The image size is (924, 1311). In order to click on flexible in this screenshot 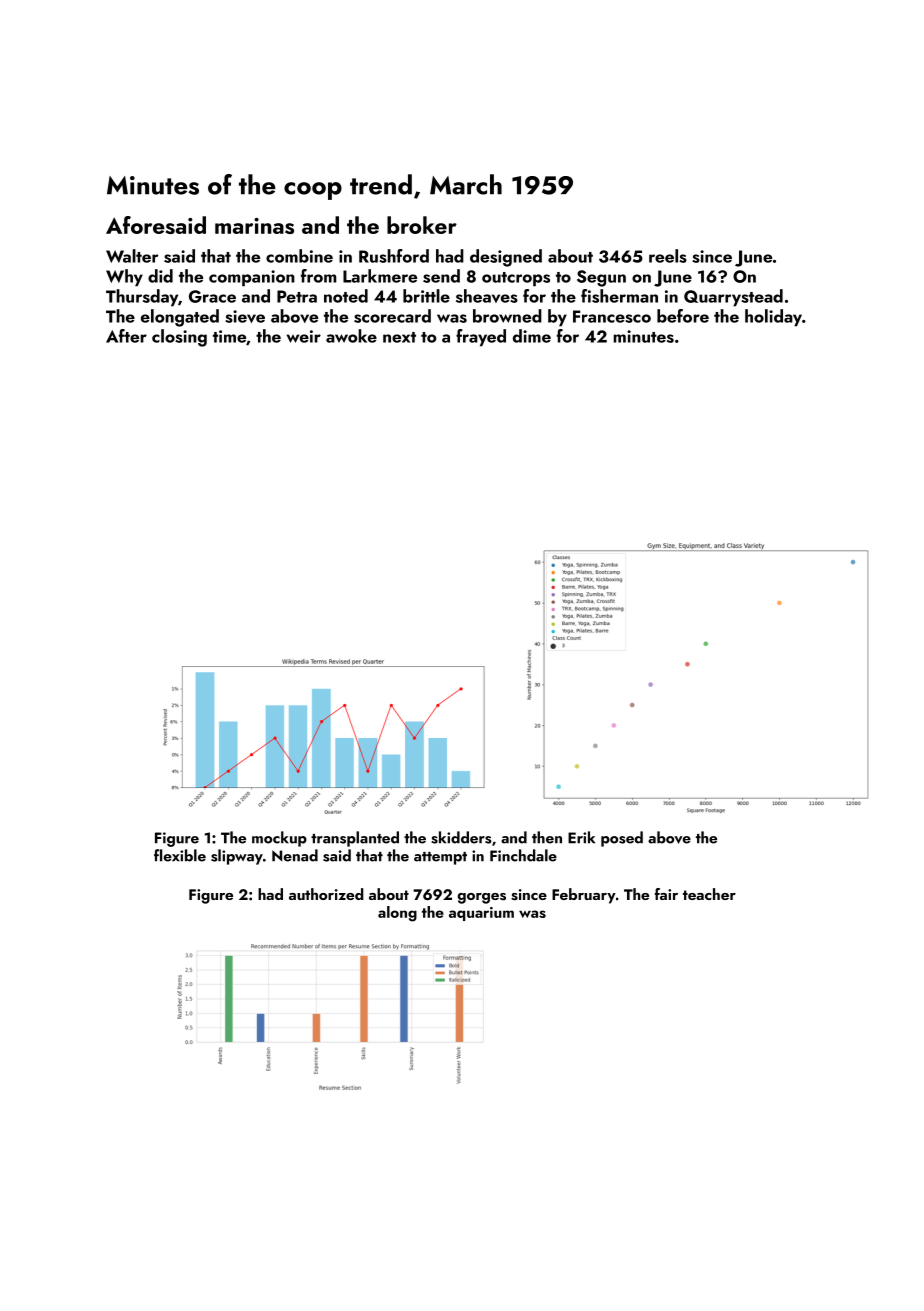, I will do `click(180, 855)`.
